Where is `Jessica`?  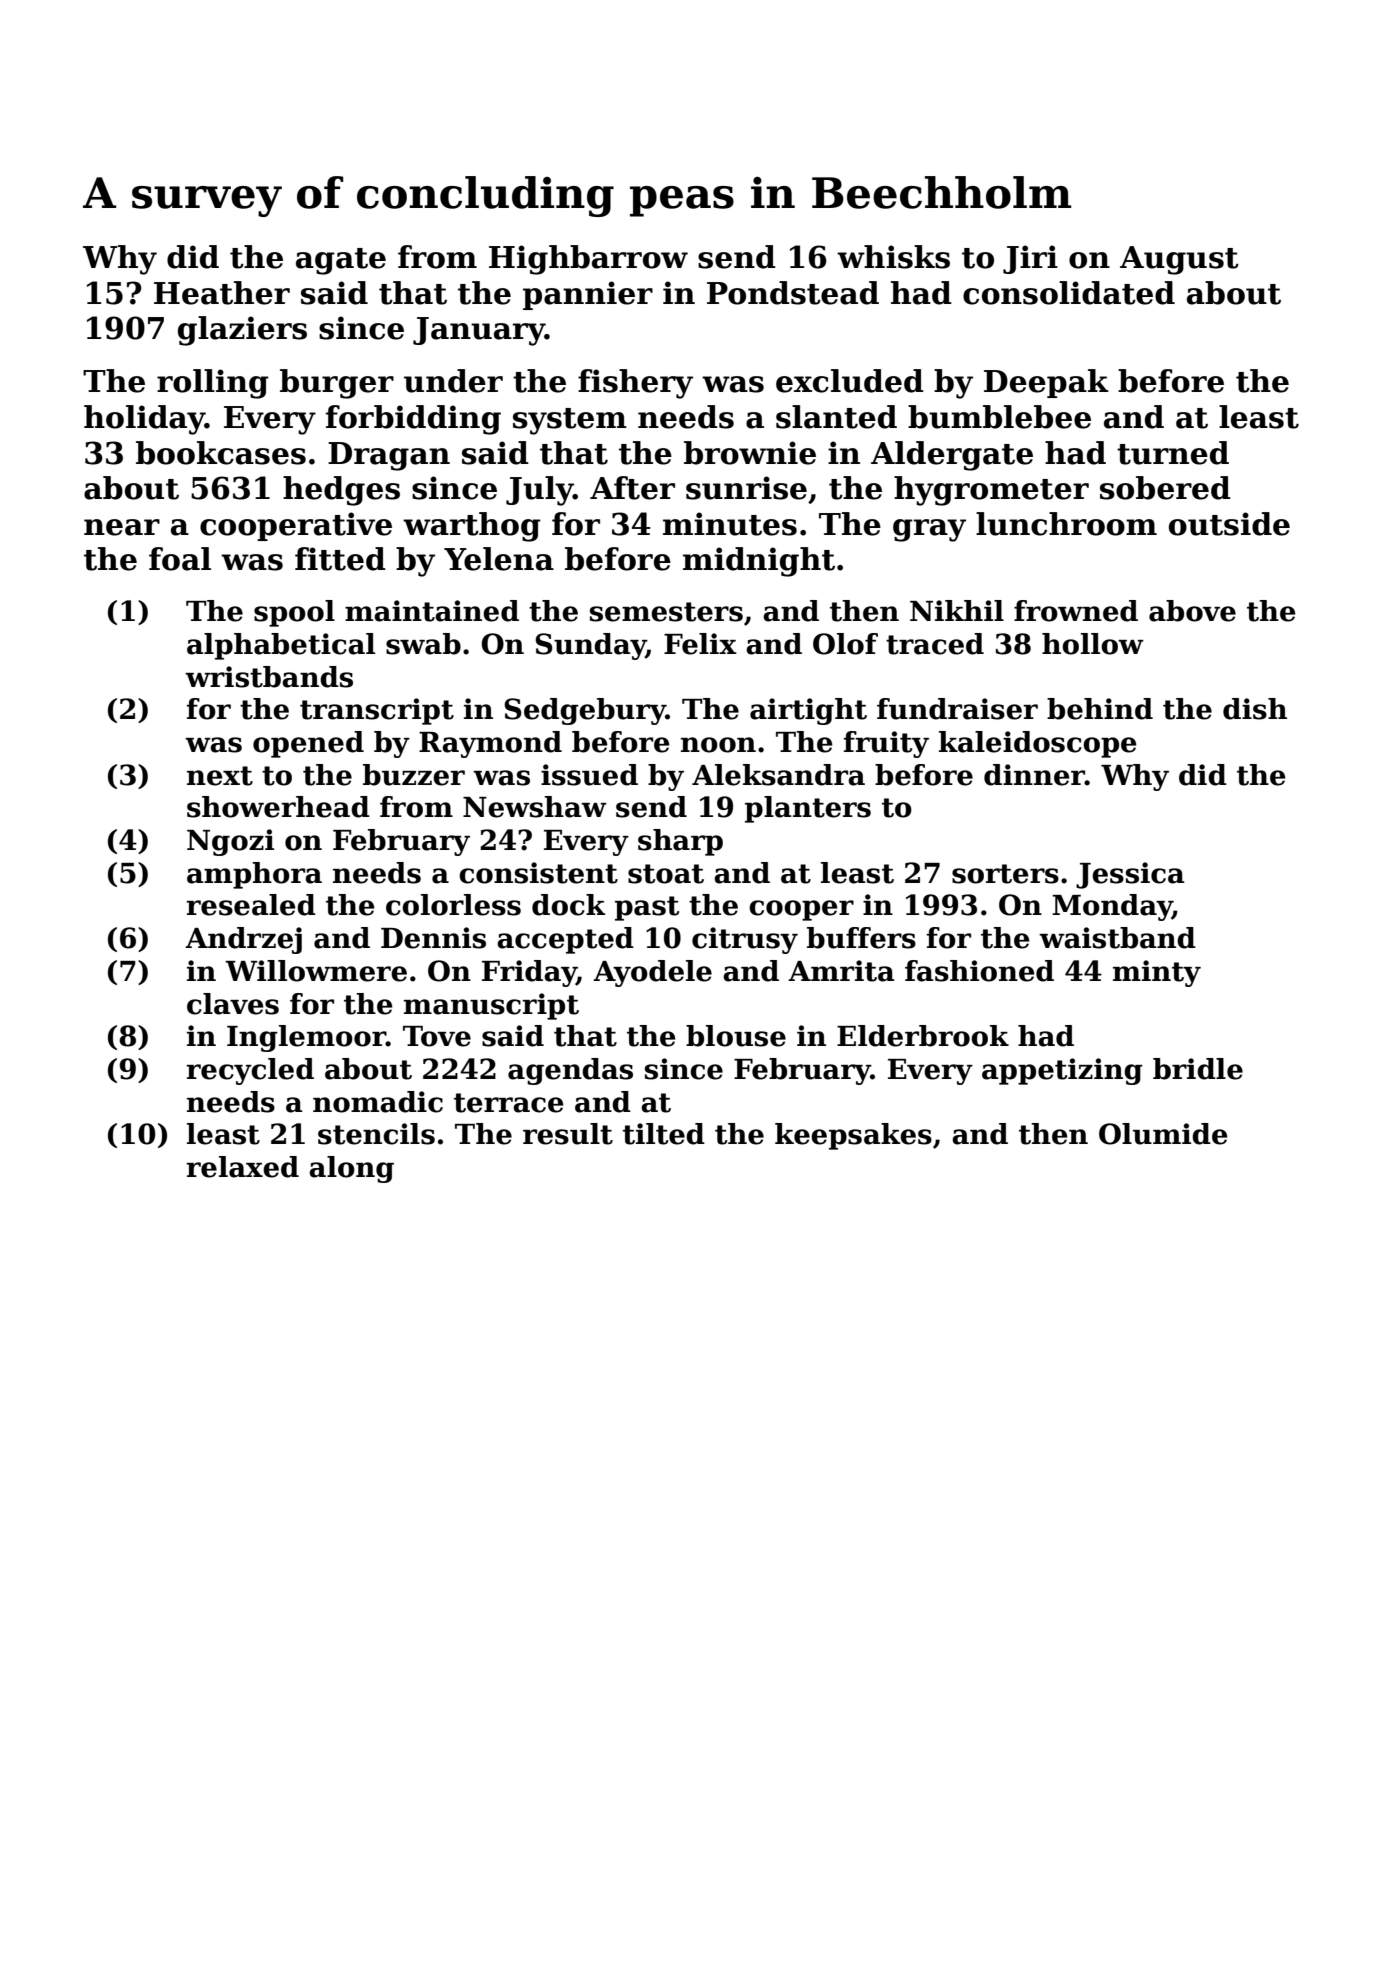
Jessica is located at coordinates (1130, 875).
